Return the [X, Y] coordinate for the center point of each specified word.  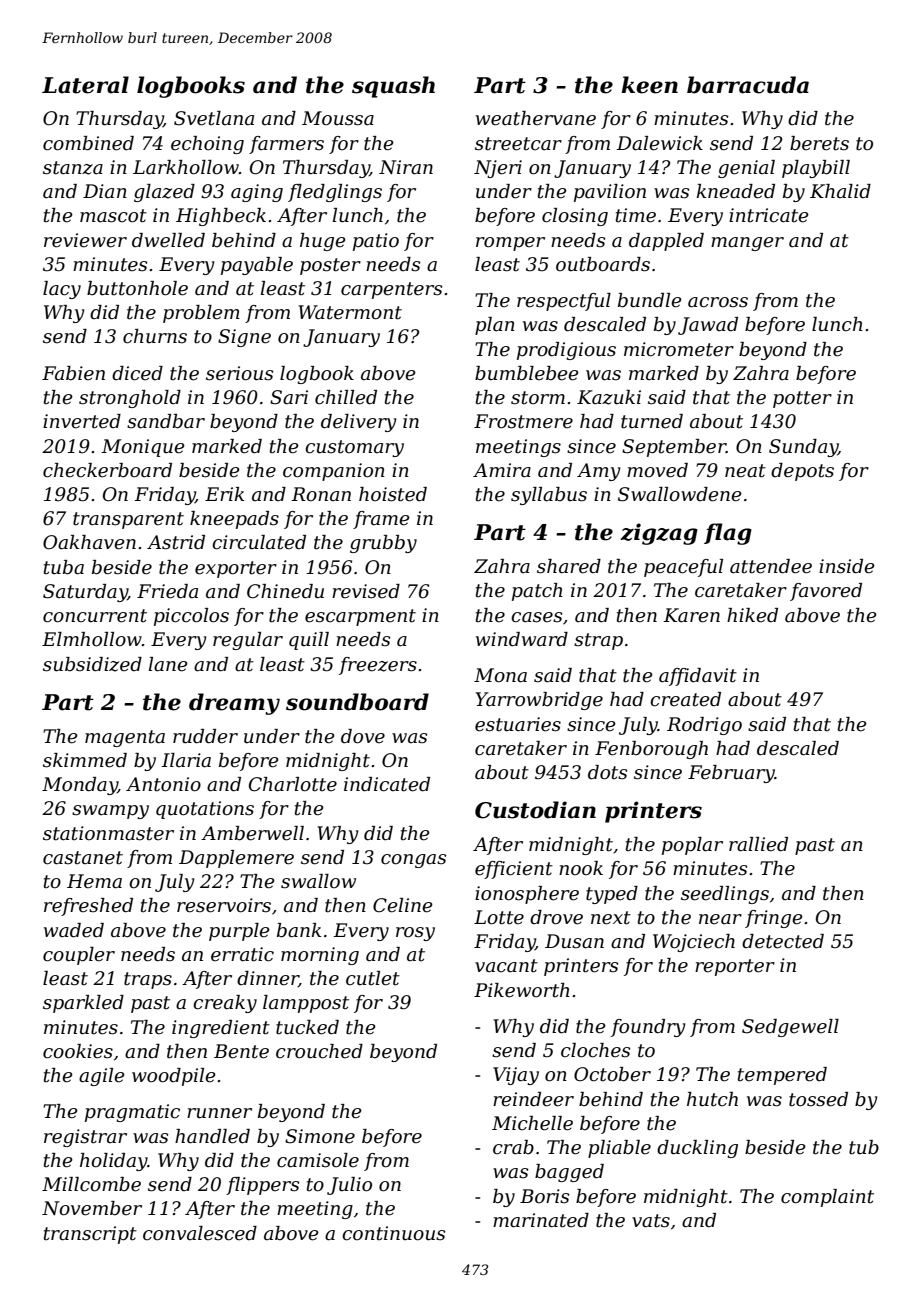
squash [393, 87]
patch [537, 592]
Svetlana [214, 118]
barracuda [748, 85]
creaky [225, 1004]
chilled [346, 397]
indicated [387, 784]
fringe [774, 919]
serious [239, 373]
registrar [85, 1138]
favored [826, 592]
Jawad [708, 326]
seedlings [725, 895]
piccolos [191, 617]
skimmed [85, 760]
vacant [506, 966]
